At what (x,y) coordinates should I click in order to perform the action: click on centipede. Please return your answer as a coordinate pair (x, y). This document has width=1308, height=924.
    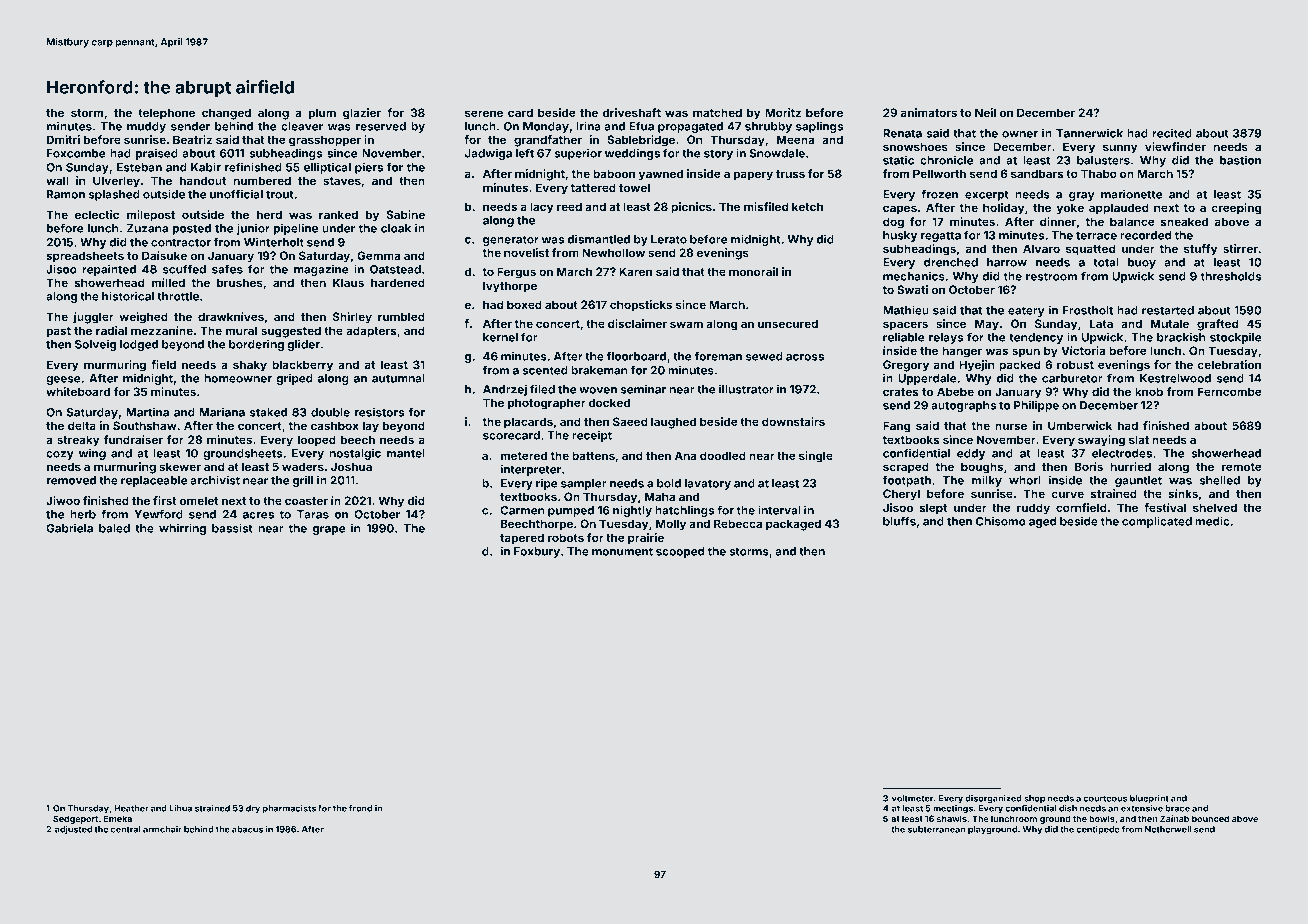
    Looking at the image, I should click on (1098, 830).
